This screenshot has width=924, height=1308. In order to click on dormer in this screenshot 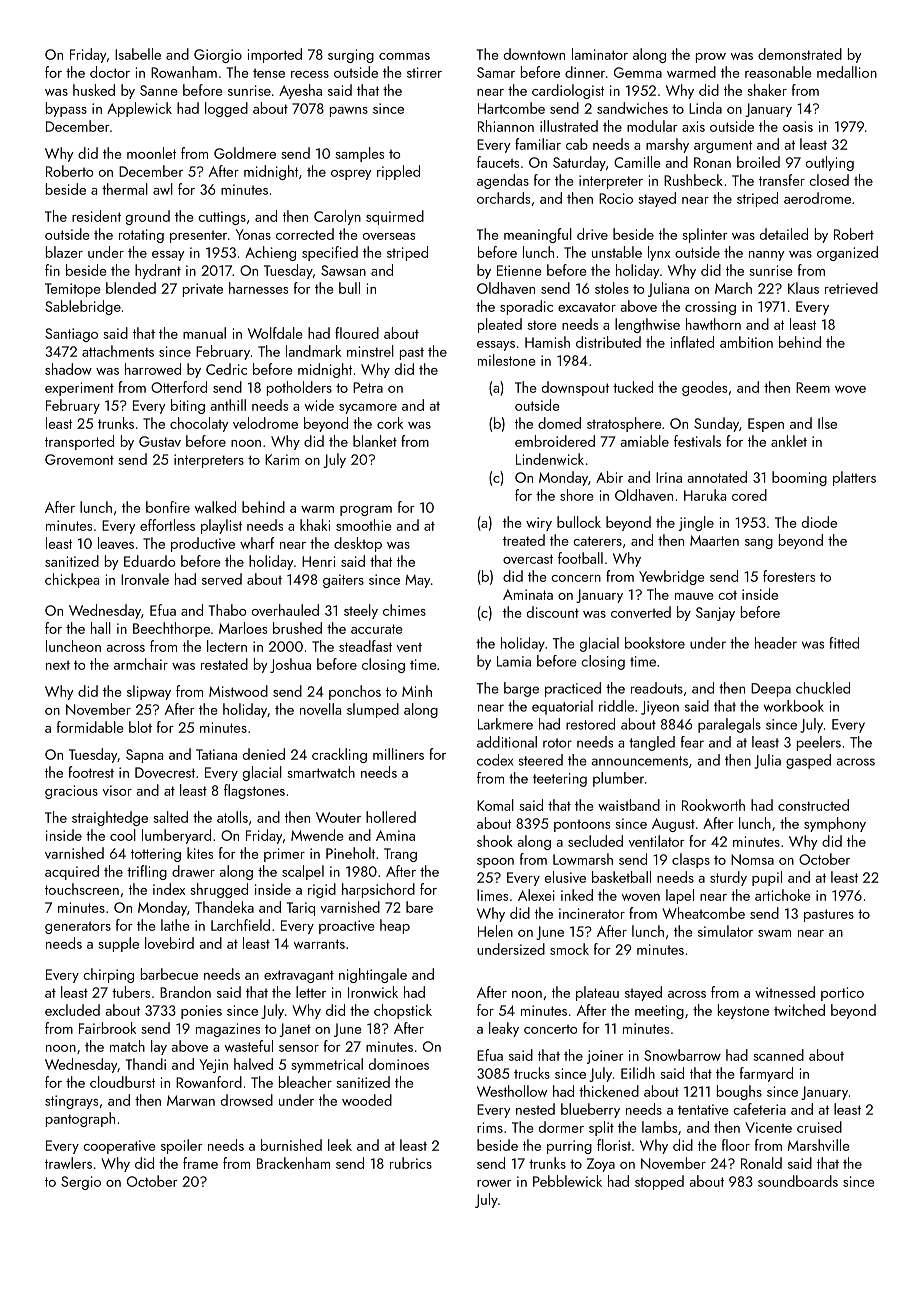, I will do `click(561, 1127)`.
